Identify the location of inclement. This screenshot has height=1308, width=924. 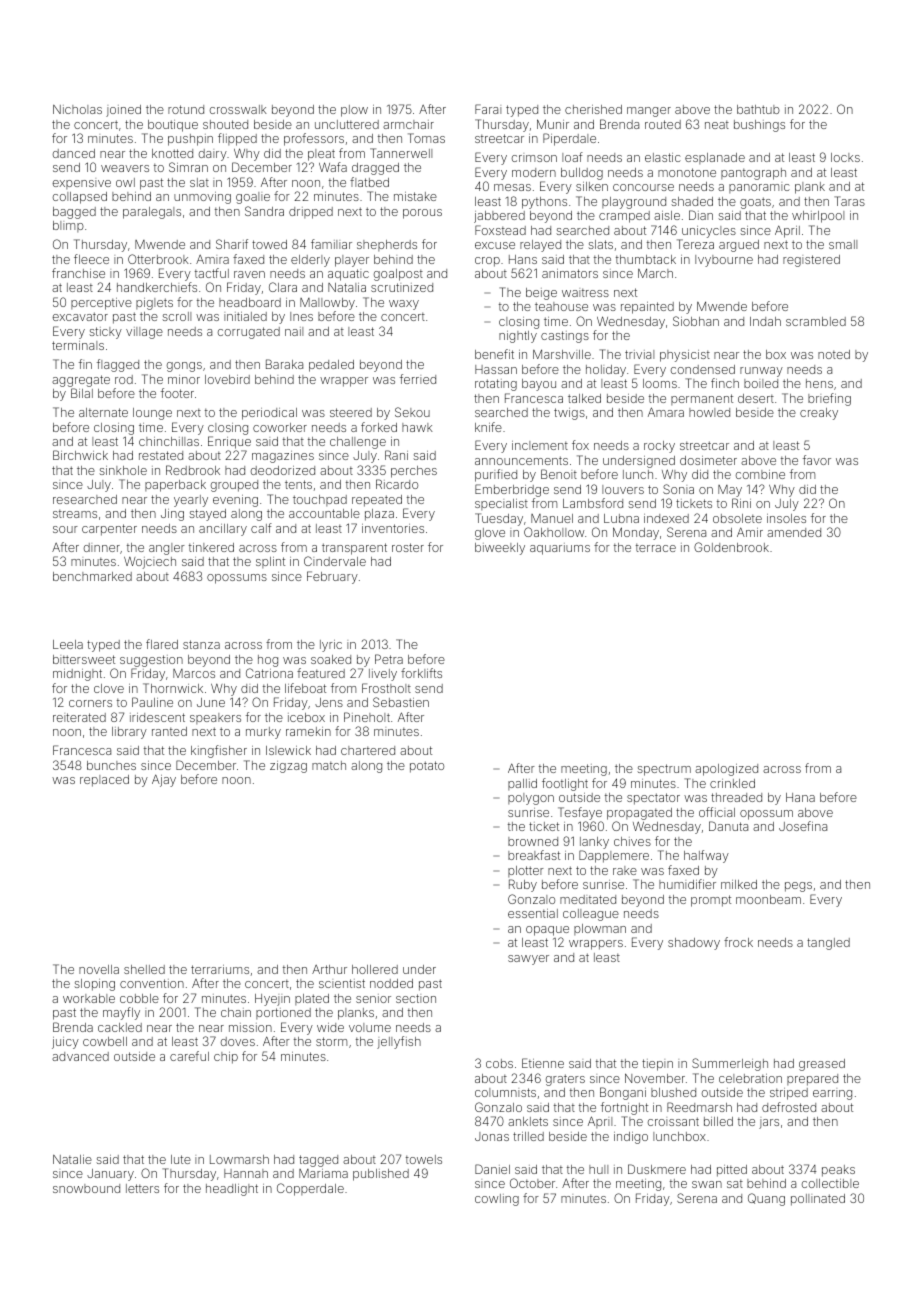
(540, 445).
